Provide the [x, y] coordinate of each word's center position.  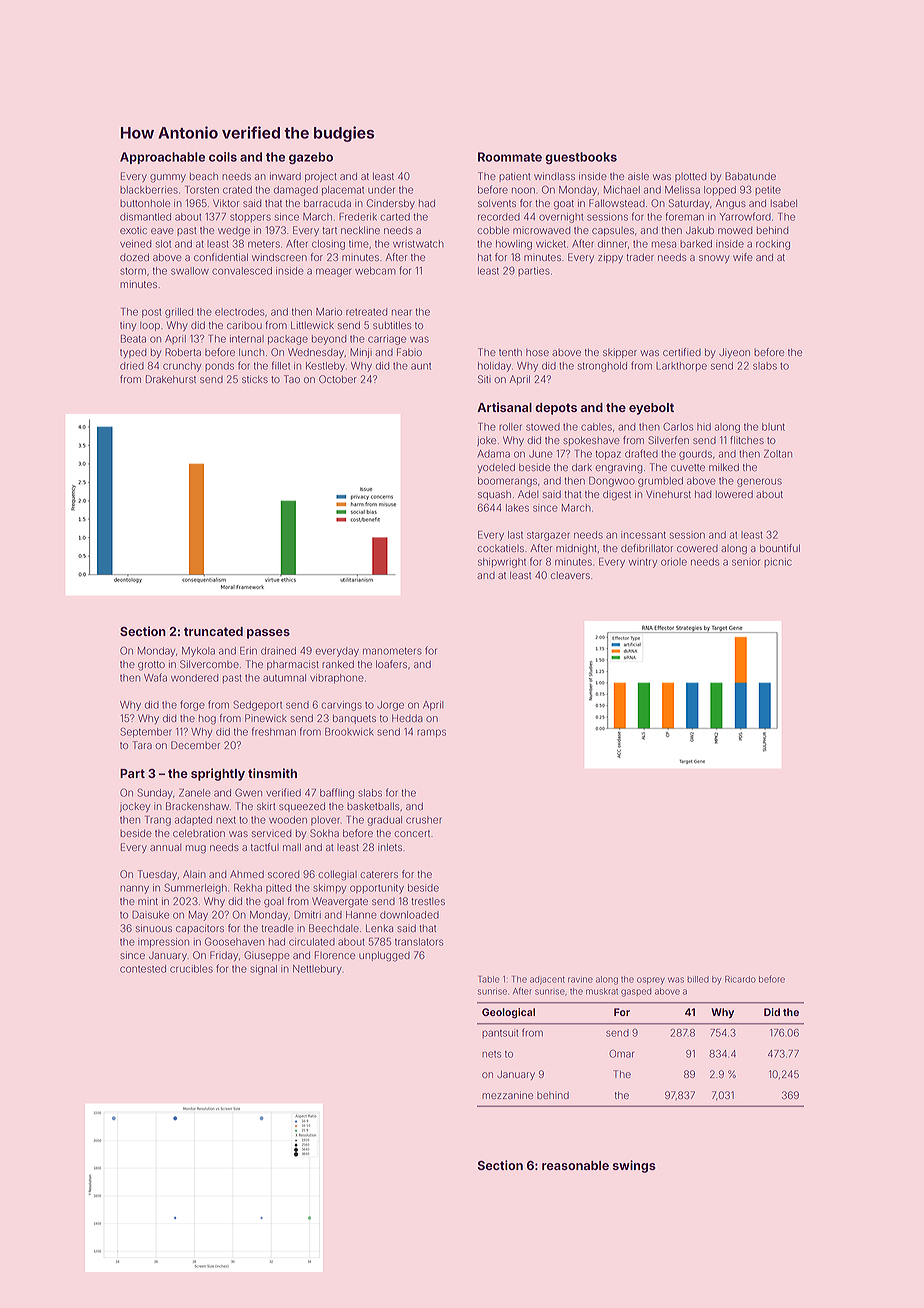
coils [223, 157]
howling [514, 245]
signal [263, 970]
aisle [638, 176]
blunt [773, 427]
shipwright [502, 563]
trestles [428, 901]
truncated [213, 631]
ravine [580, 980]
